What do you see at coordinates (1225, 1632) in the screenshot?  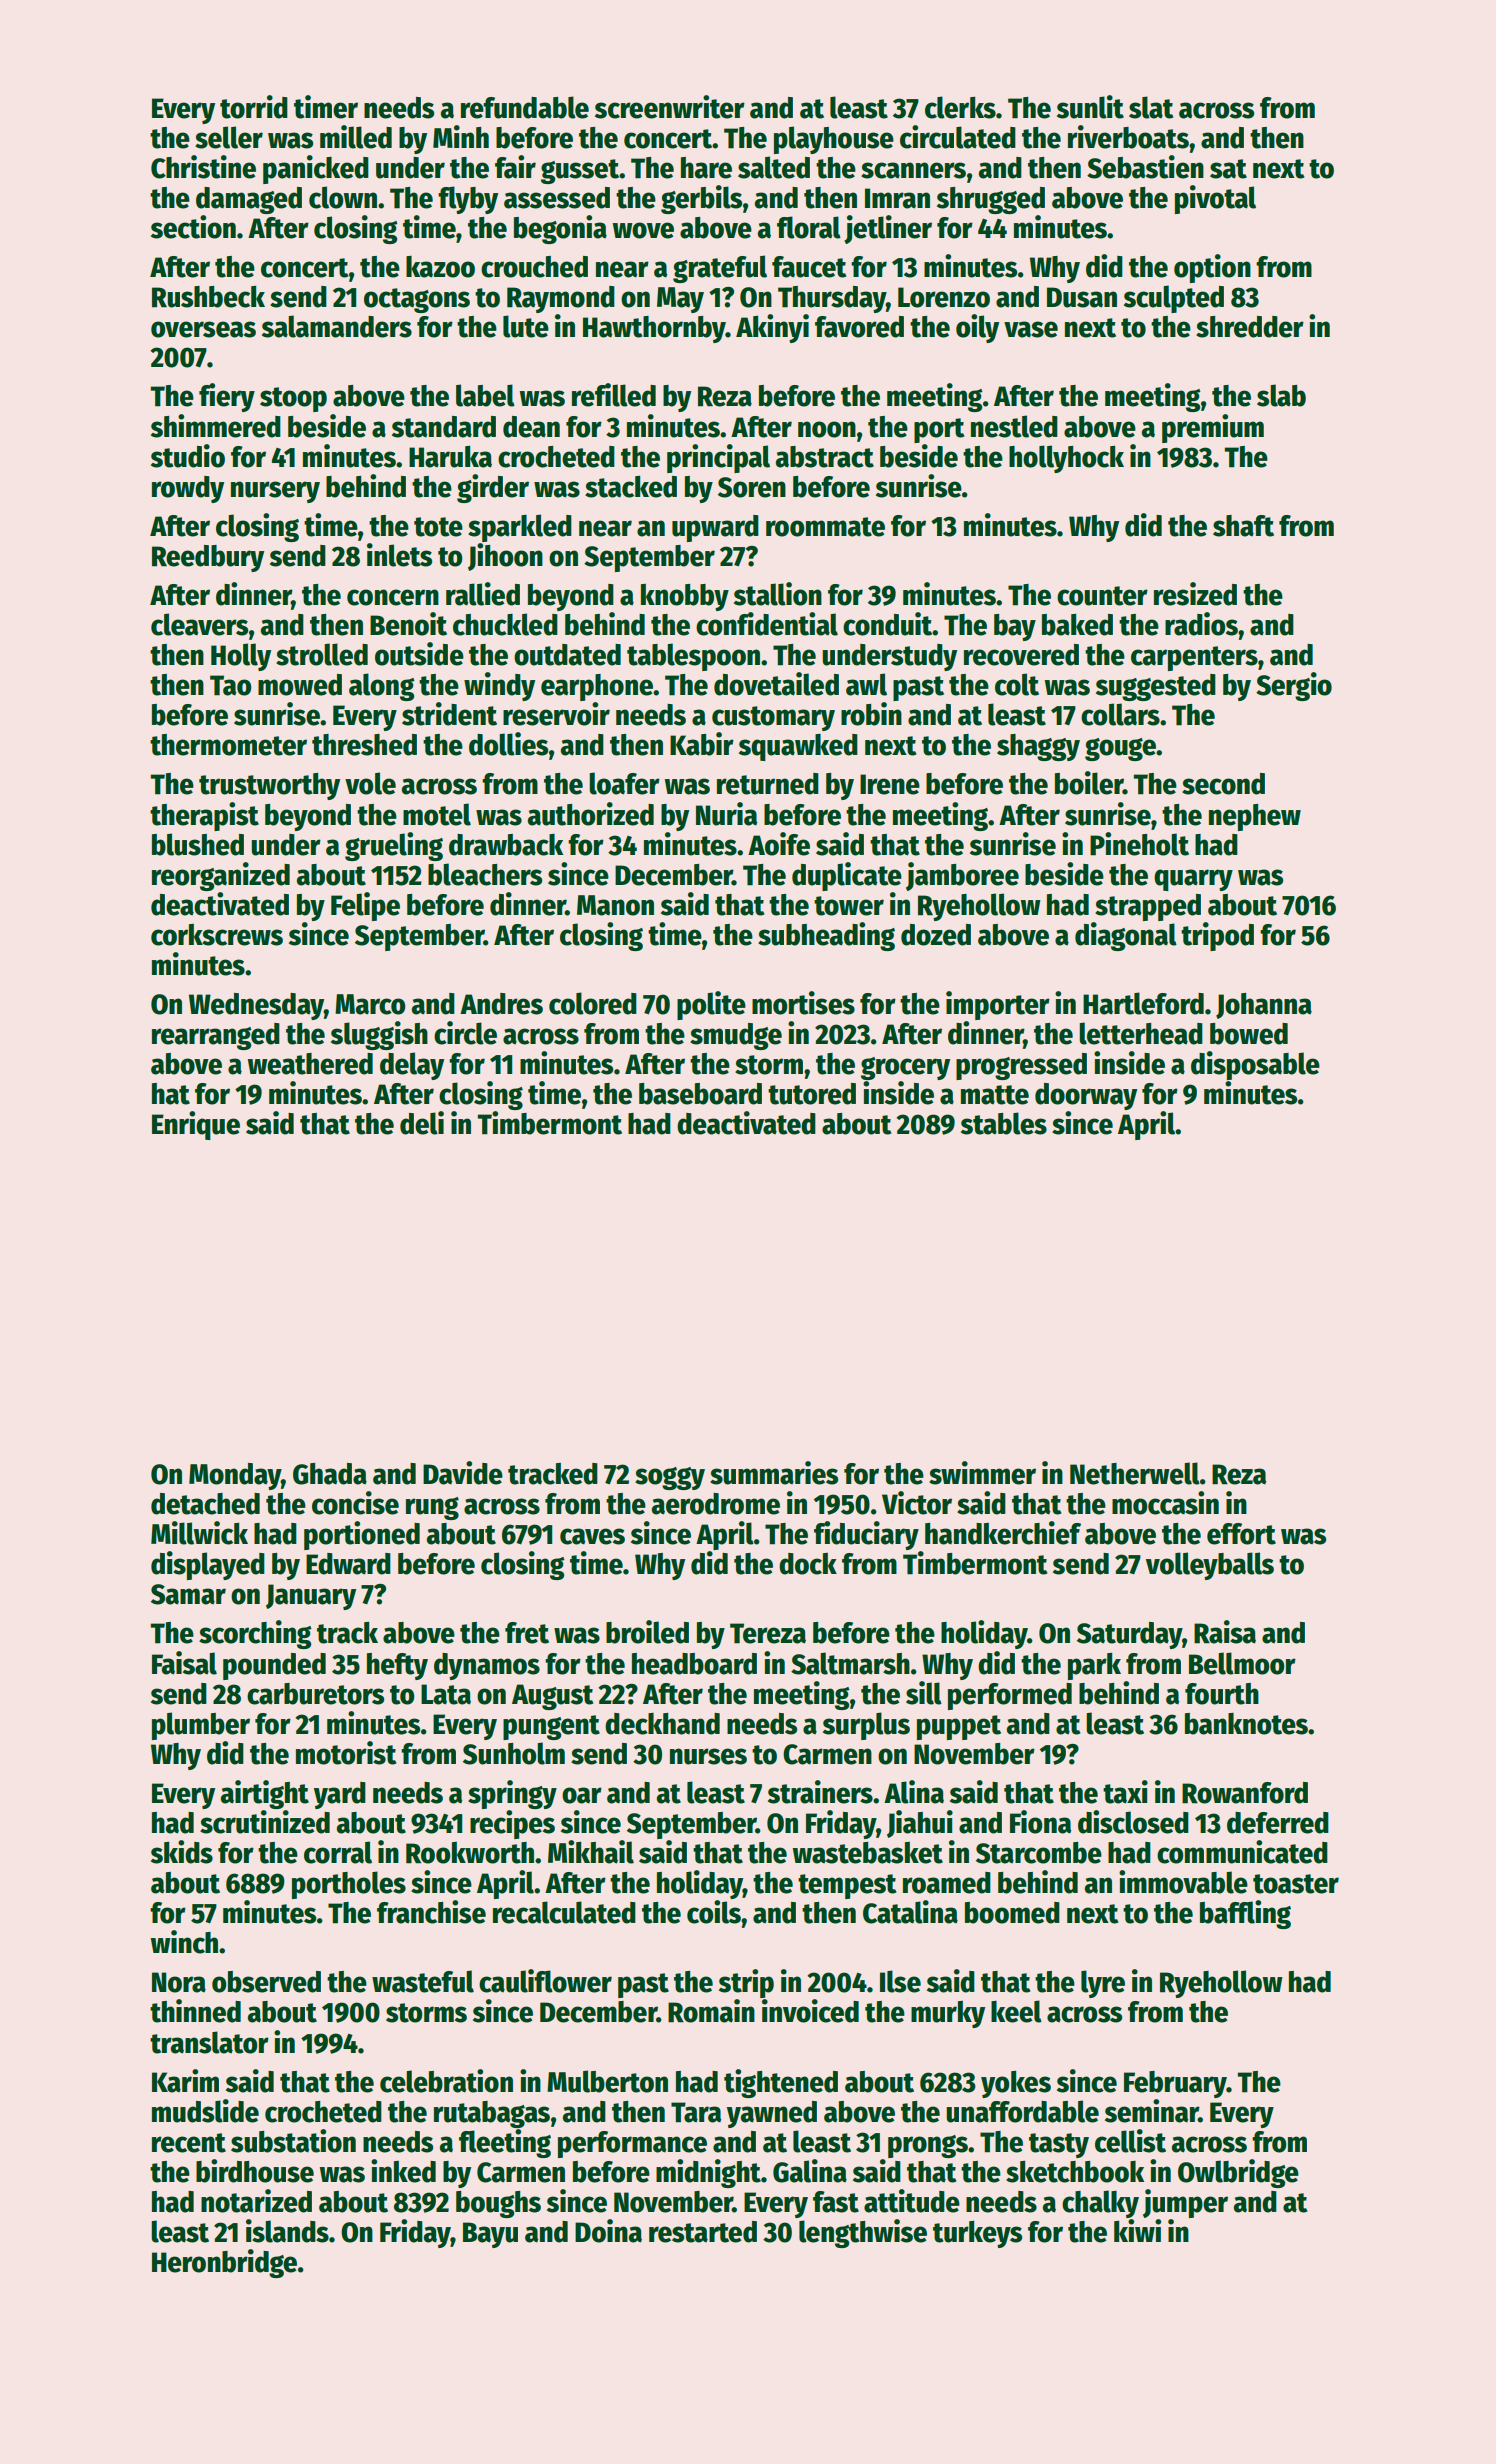 I see `Raisa` at bounding box center [1225, 1632].
